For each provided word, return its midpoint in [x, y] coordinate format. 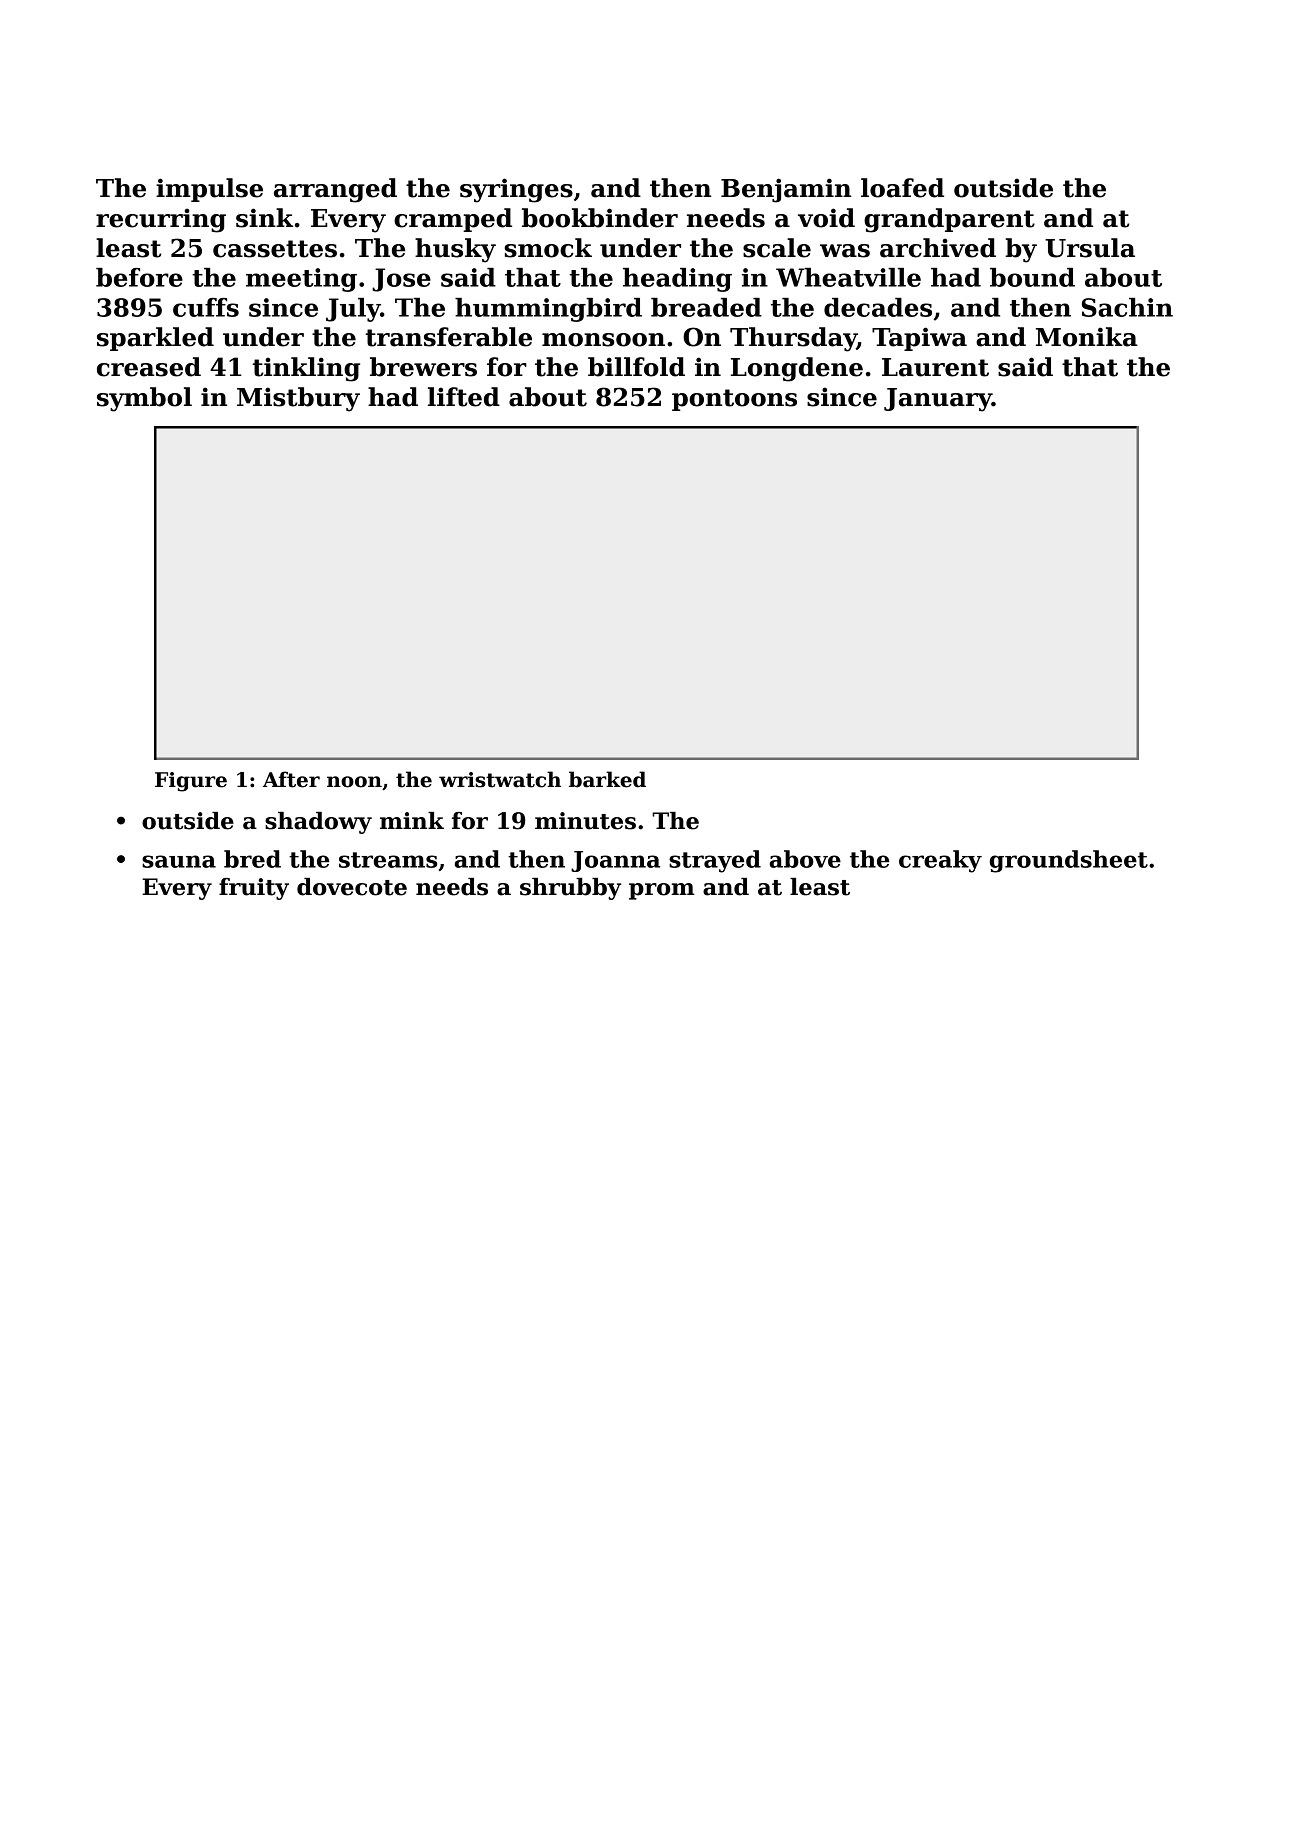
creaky [940, 861]
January [938, 400]
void [826, 218]
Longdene [797, 369]
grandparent [949, 220]
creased [149, 367]
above [805, 859]
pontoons [734, 400]
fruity [254, 889]
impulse [209, 190]
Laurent [935, 367]
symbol [144, 399]
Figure [191, 782]
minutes [585, 821]
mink [412, 820]
